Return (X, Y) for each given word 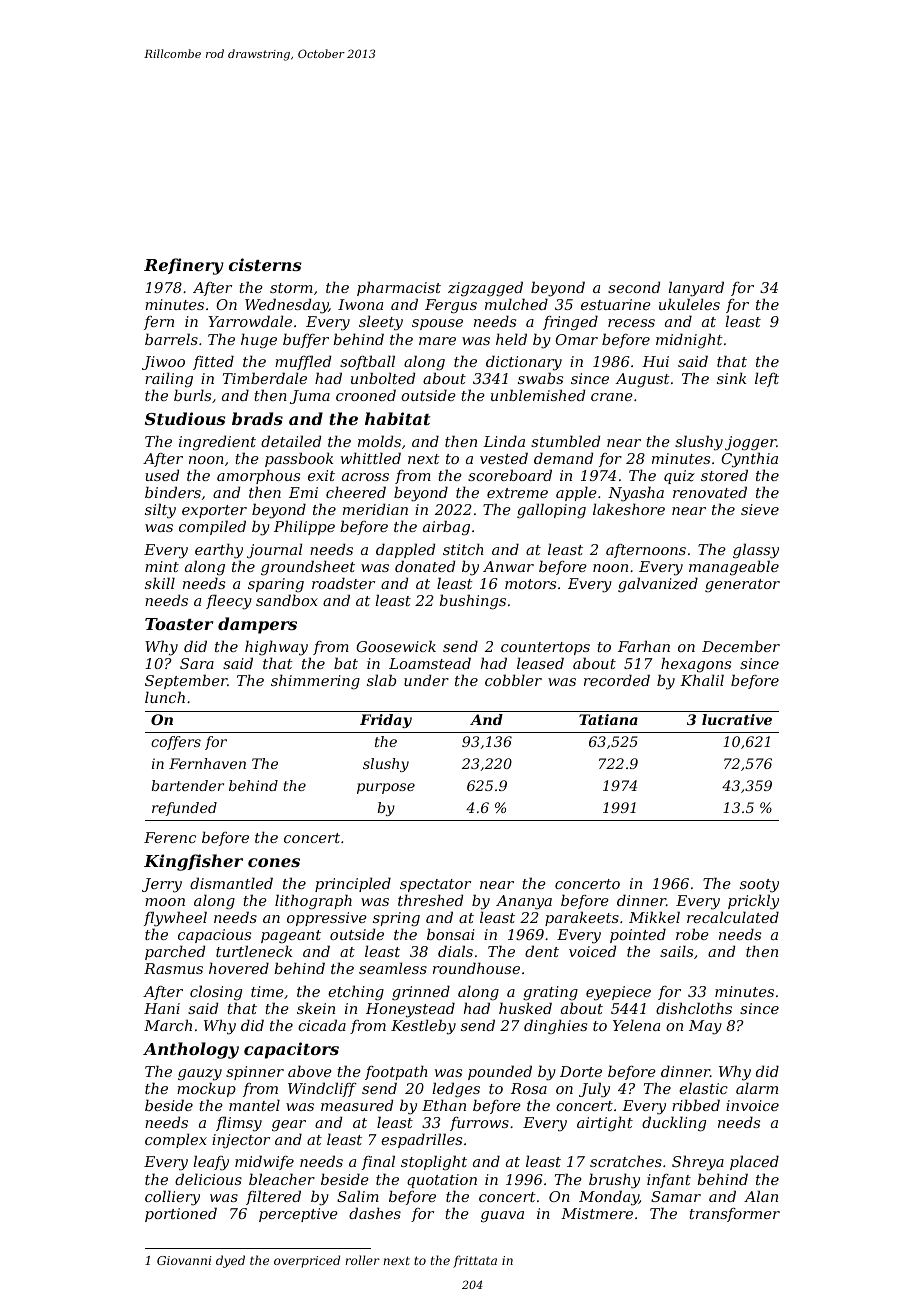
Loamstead (430, 663)
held (511, 339)
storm (291, 288)
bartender (187, 785)
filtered (273, 1197)
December (741, 646)
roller (362, 1260)
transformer (734, 1215)
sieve (760, 509)
